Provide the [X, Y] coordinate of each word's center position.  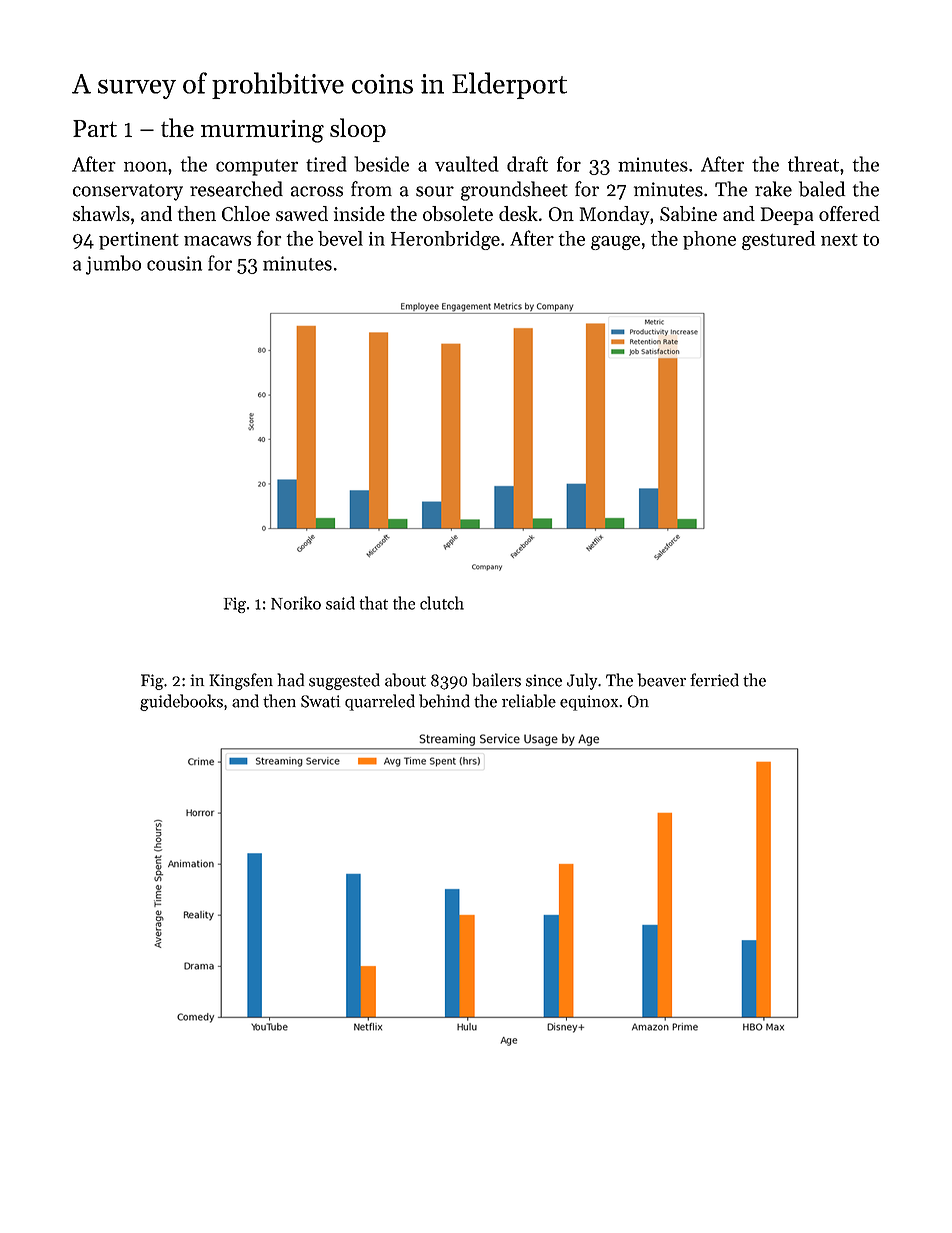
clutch [442, 603]
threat [813, 164]
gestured [778, 240]
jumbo [113, 265]
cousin [174, 263]
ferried [714, 680]
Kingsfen [241, 681]
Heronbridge [445, 240]
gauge [615, 243]
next [839, 240]
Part [95, 128]
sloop [358, 130]
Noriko [296, 603]
